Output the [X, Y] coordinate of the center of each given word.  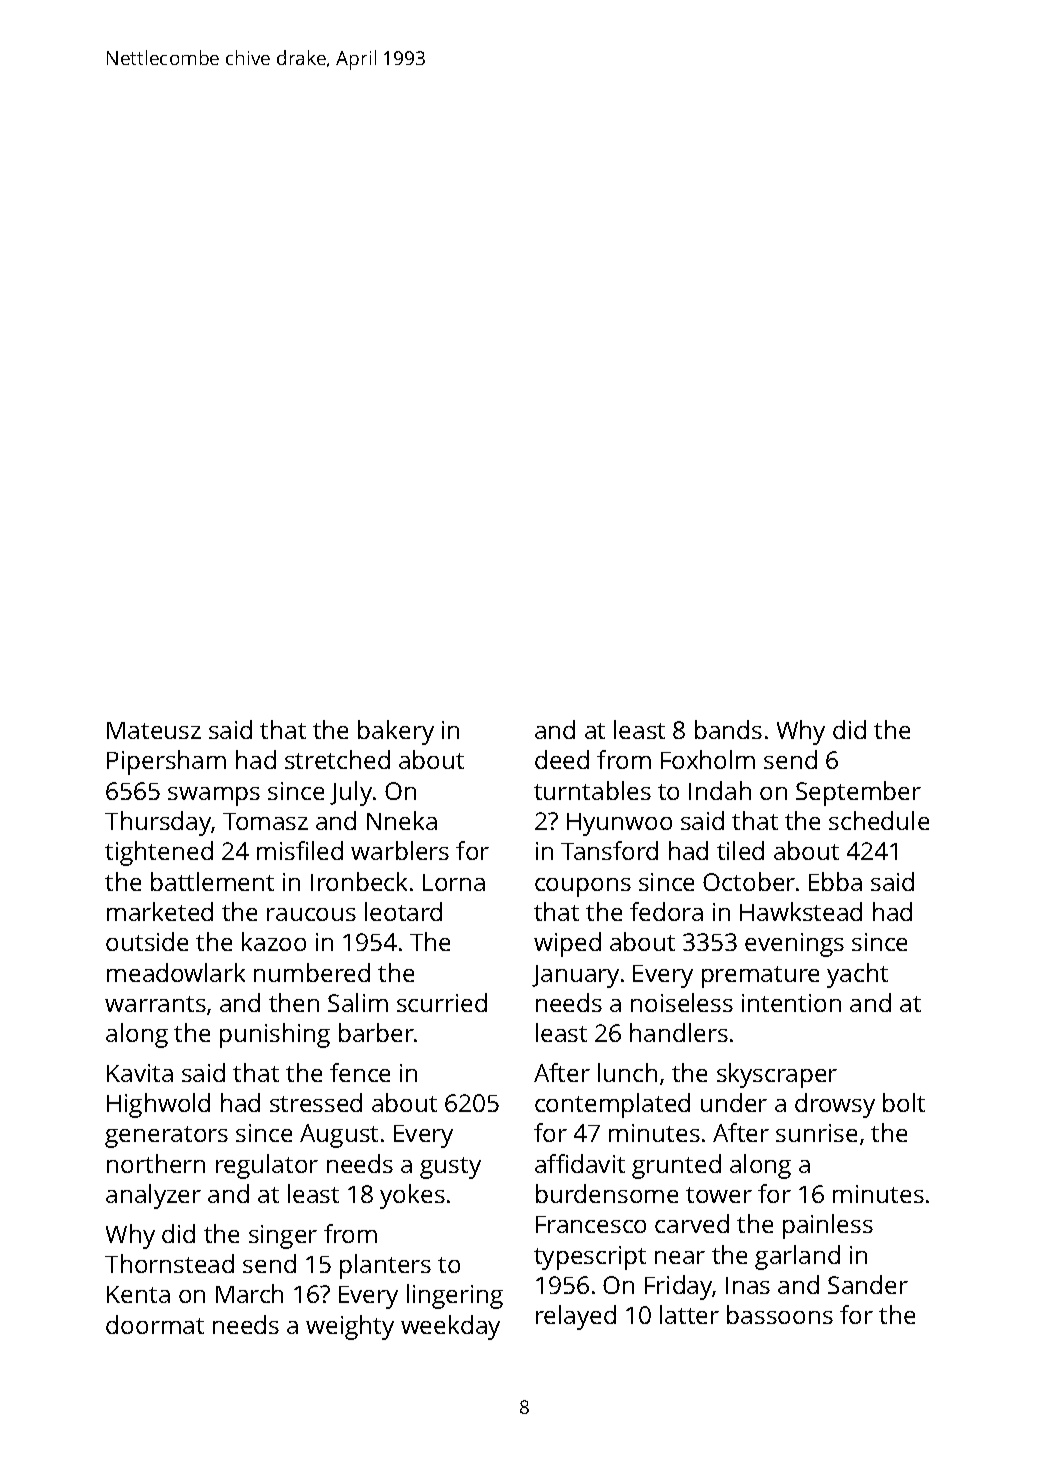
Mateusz [154, 730]
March [249, 1293]
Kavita [140, 1073]
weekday [450, 1327]
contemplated [612, 1105]
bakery [396, 732]
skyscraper [777, 1075]
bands [728, 729]
